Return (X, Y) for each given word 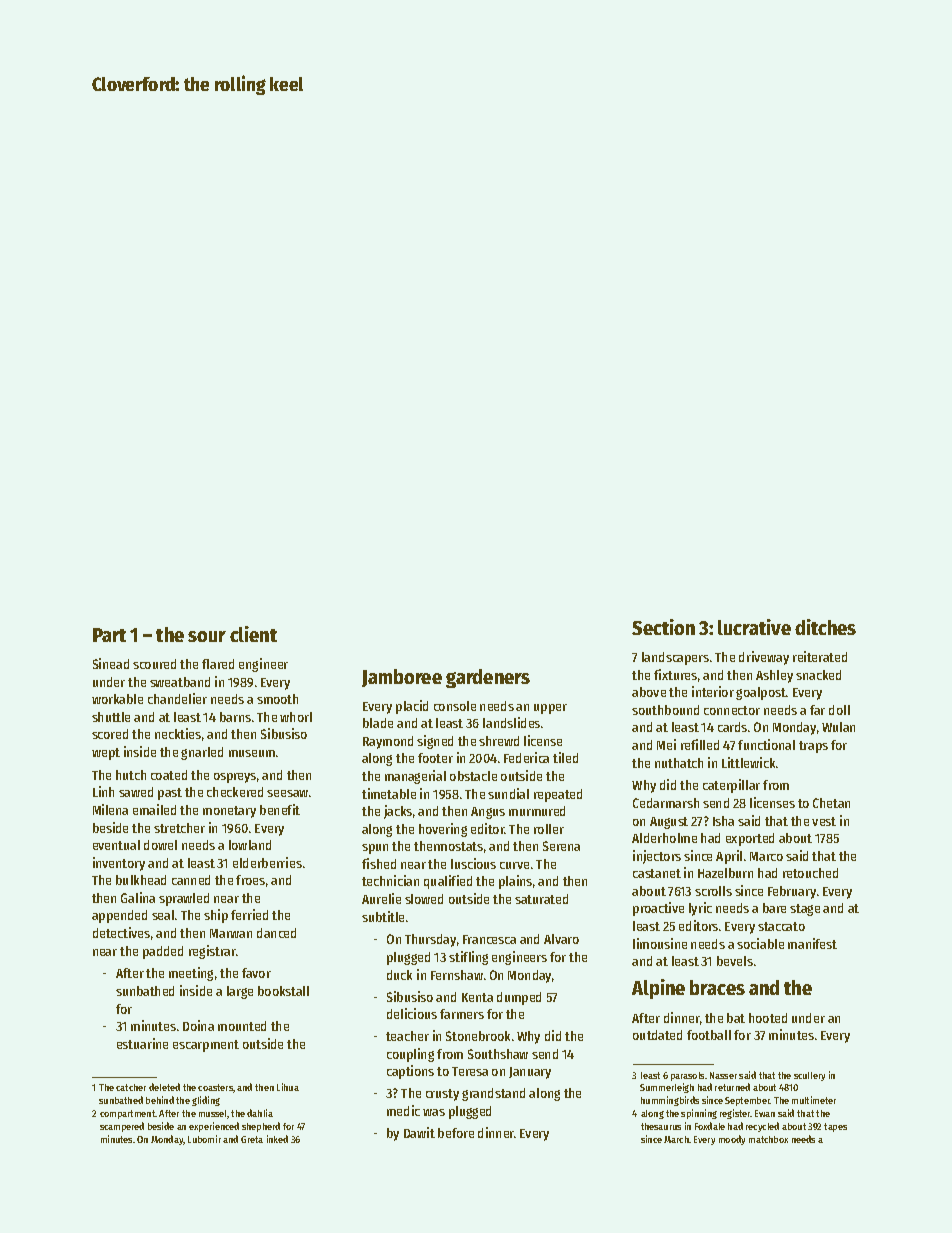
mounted (242, 1026)
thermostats (448, 846)
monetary (229, 812)
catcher (131, 1087)
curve (514, 865)
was (434, 1112)
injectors (657, 857)
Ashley (774, 676)
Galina (138, 897)
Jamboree (402, 678)
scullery (809, 1076)
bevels (735, 961)
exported (750, 839)
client (253, 634)
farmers (462, 1014)
